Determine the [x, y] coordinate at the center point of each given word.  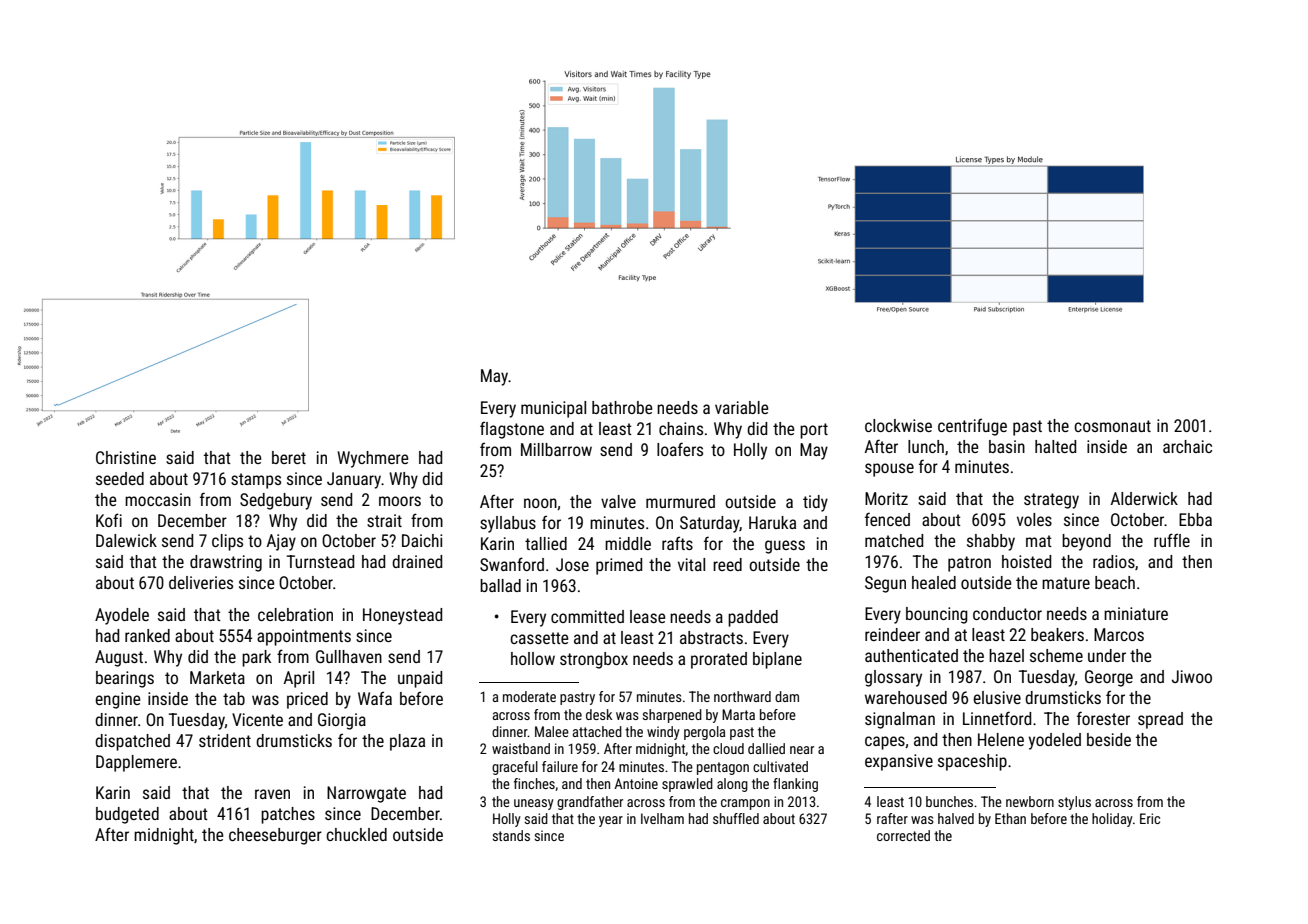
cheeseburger [275, 836]
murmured [680, 501]
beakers [1057, 634]
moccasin [158, 499]
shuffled [736, 818]
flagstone [512, 430]
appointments [304, 637]
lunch [926, 446]
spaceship [972, 762]
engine [117, 700]
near [802, 750]
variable [741, 407]
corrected [903, 835]
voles [1034, 519]
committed [587, 616]
